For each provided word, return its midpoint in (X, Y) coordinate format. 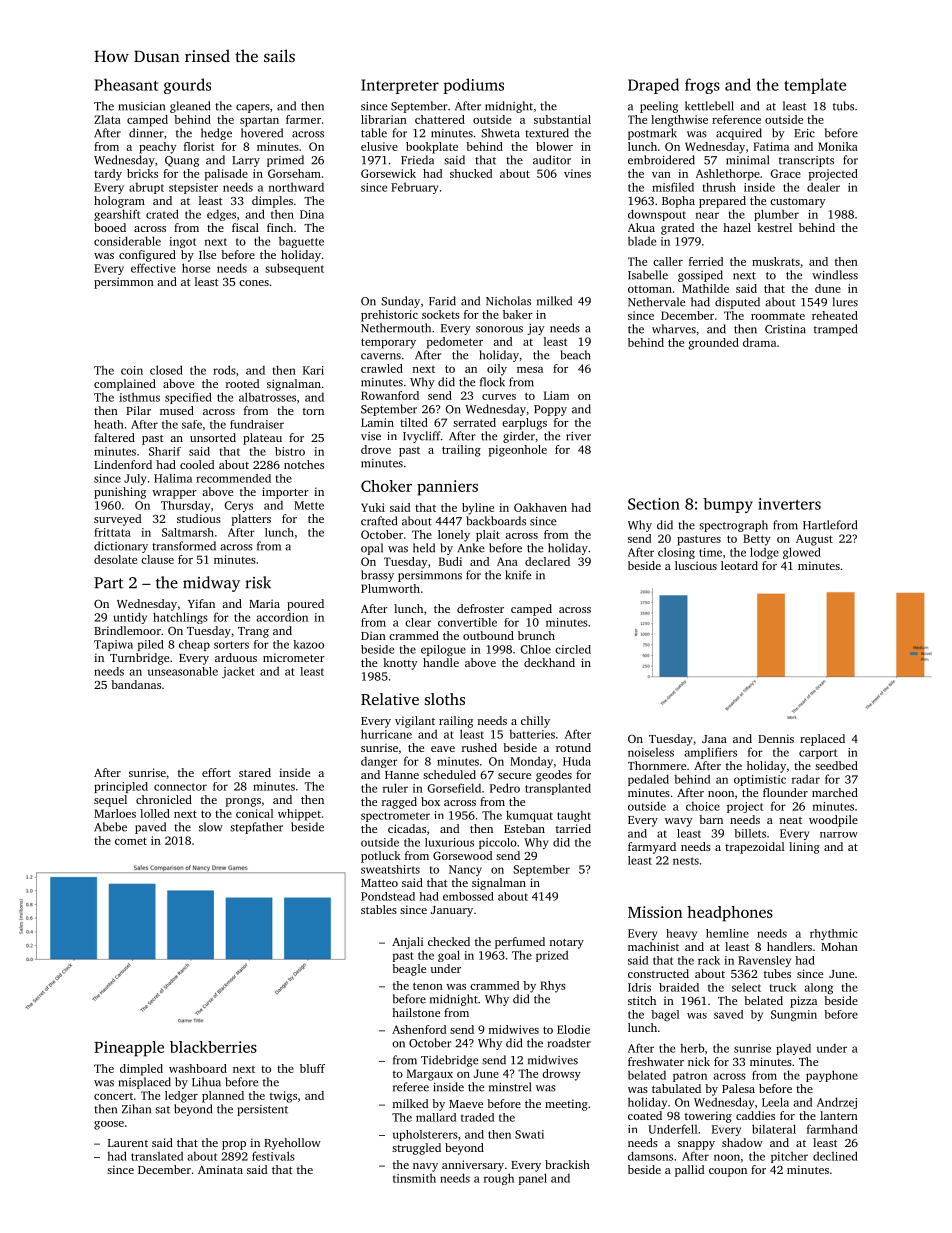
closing (676, 553)
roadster (569, 1043)
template (815, 86)
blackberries (213, 1047)
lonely (454, 536)
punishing (120, 493)
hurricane (386, 734)
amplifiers (711, 753)
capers (253, 108)
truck (783, 987)
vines (577, 173)
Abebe (110, 827)
